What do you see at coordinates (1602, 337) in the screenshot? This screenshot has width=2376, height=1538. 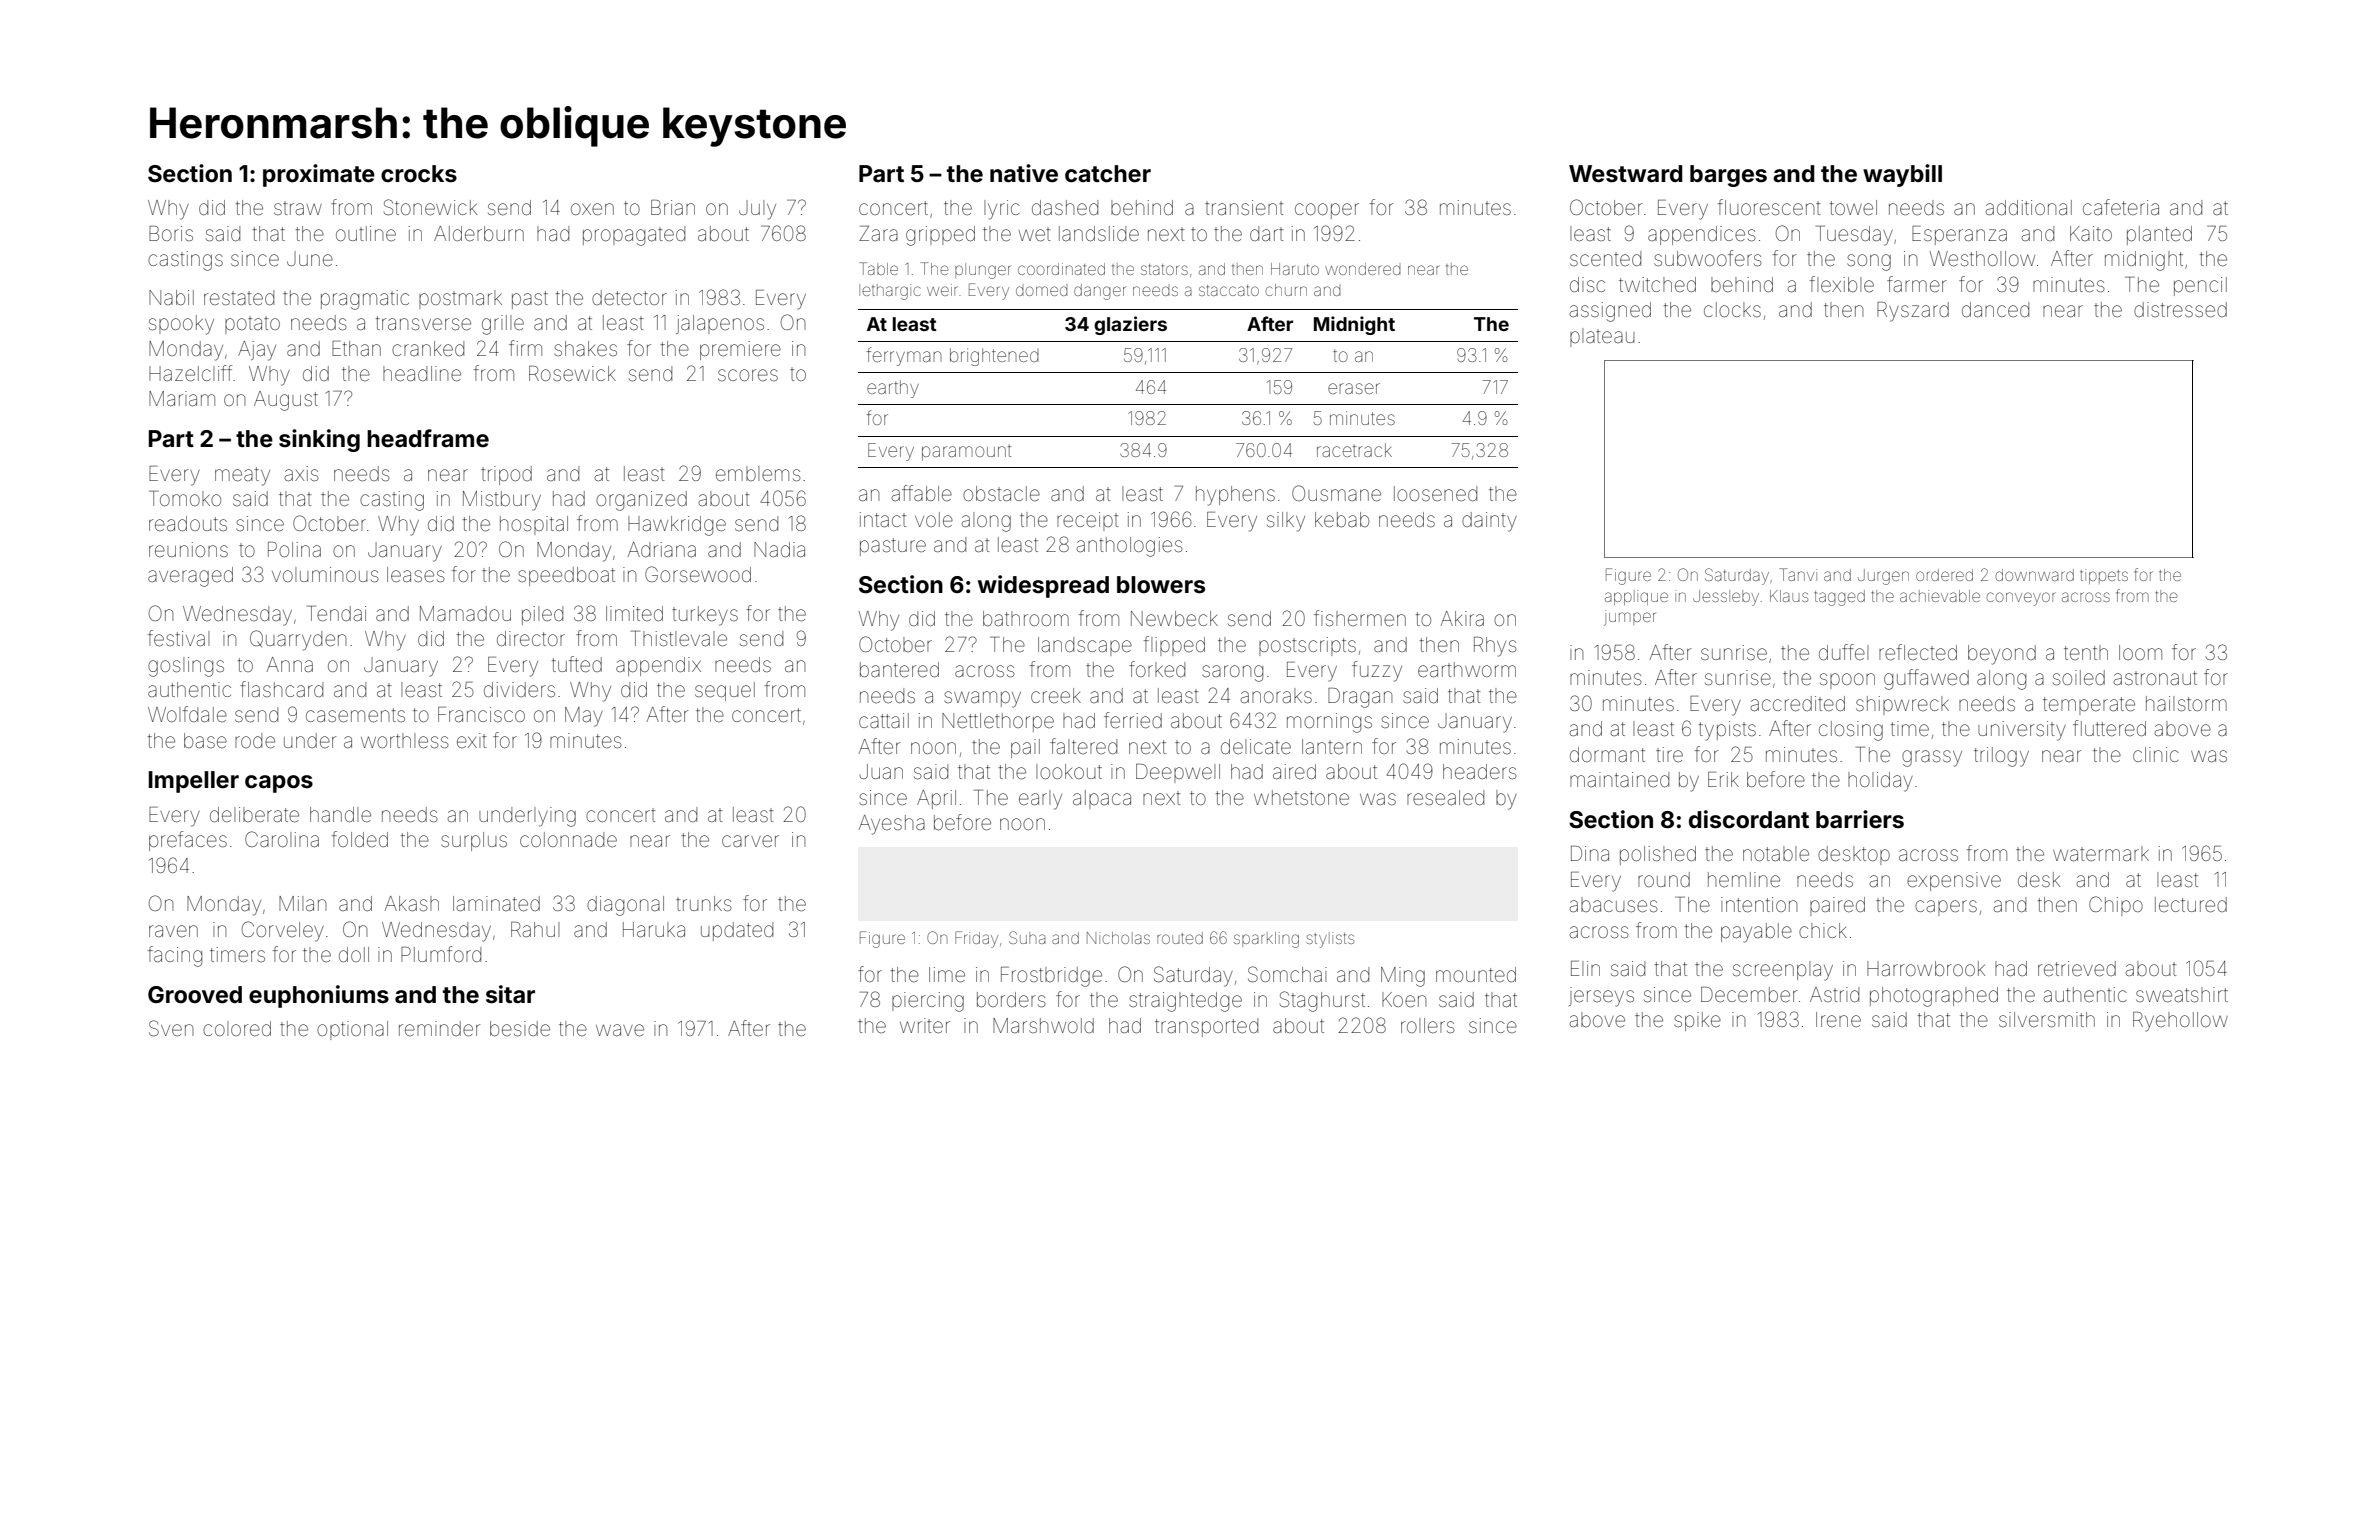 I see `plateau` at bounding box center [1602, 337].
